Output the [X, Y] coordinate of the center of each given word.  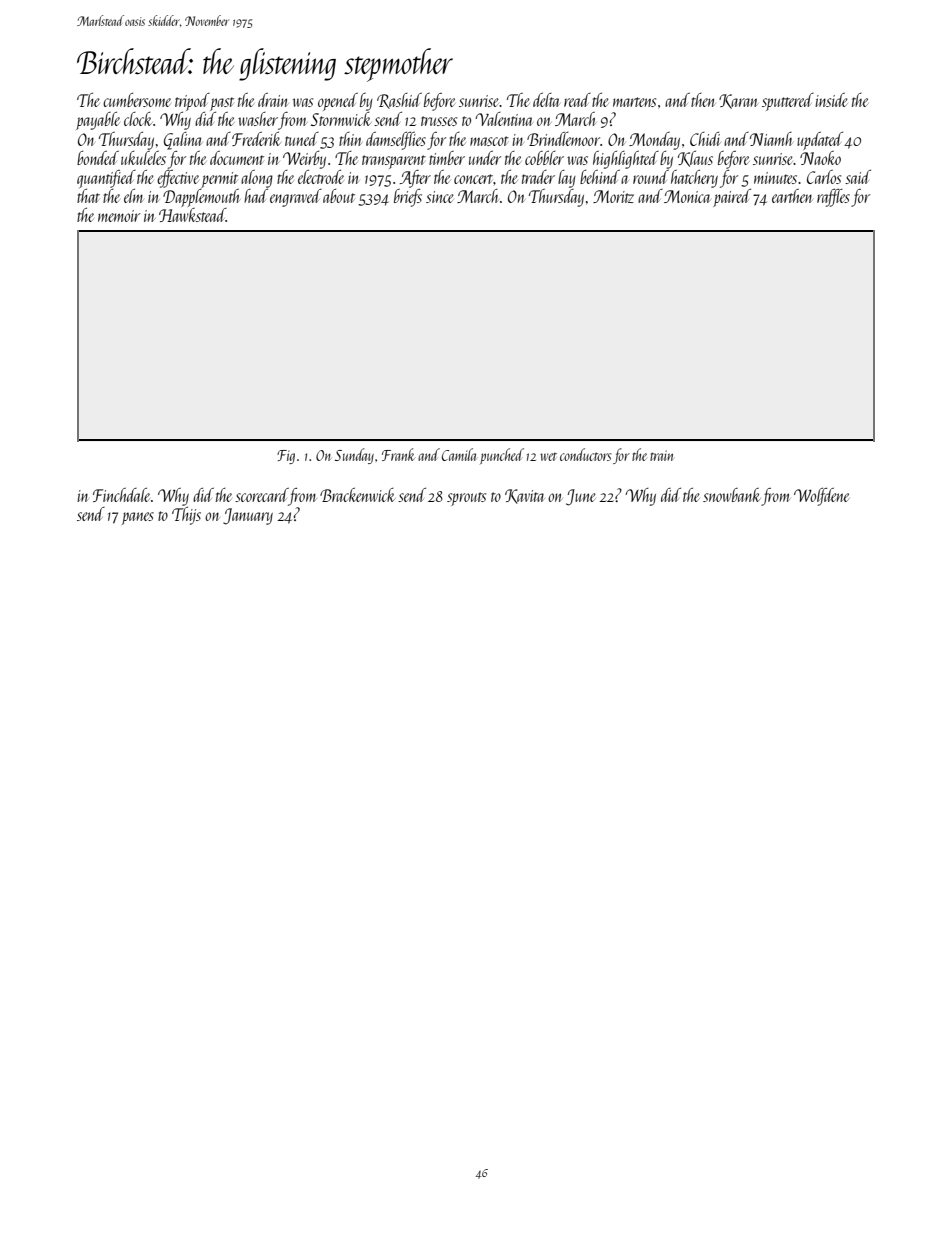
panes [138, 518]
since [440, 197]
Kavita [524, 496]
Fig [286, 457]
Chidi [705, 139]
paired [732, 198]
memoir [119, 216]
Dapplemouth [201, 197]
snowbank [732, 495]
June [581, 497]
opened [338, 102]
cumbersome [137, 100]
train [661, 455]
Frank [398, 454]
